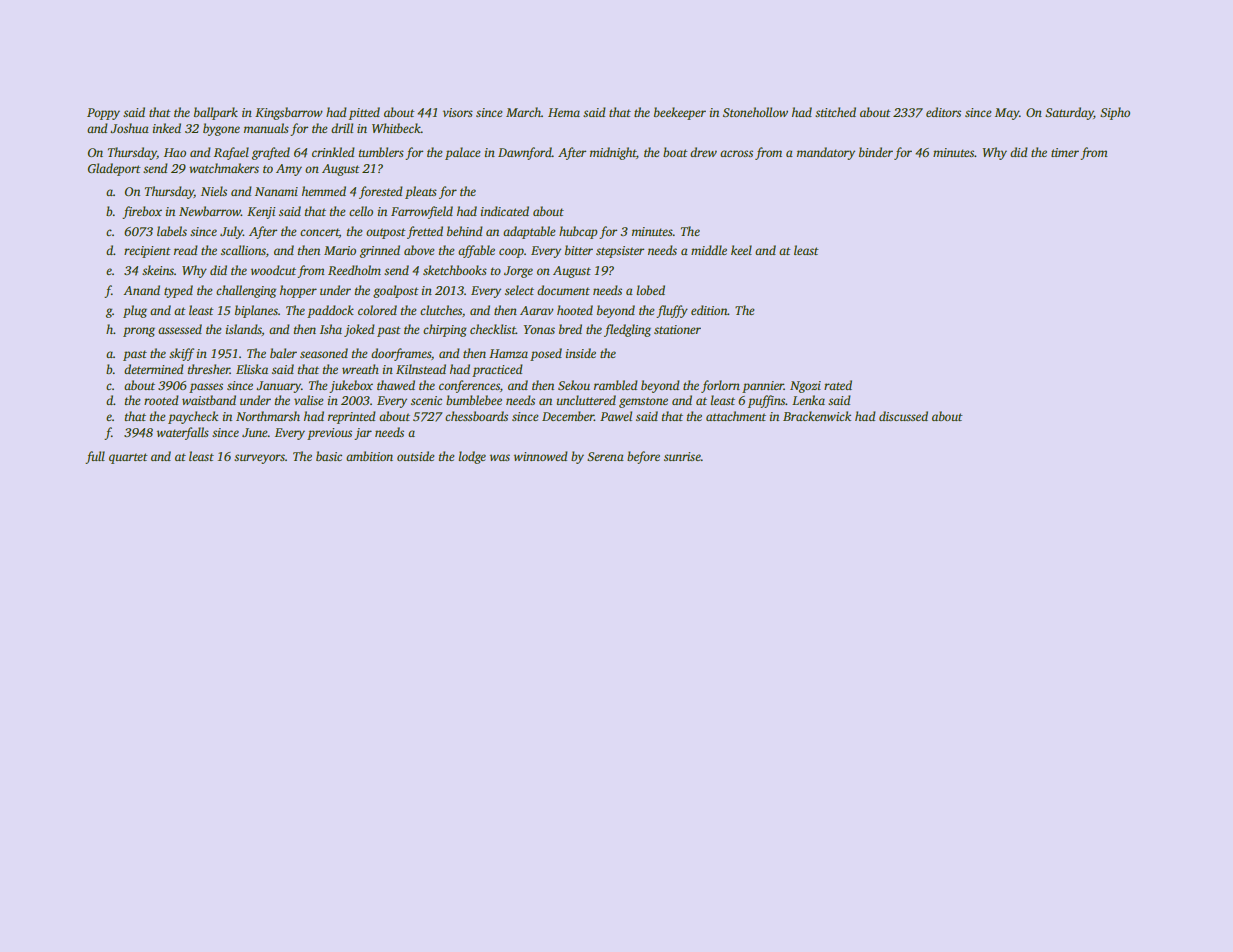  I want to click on Niels, so click(214, 191).
